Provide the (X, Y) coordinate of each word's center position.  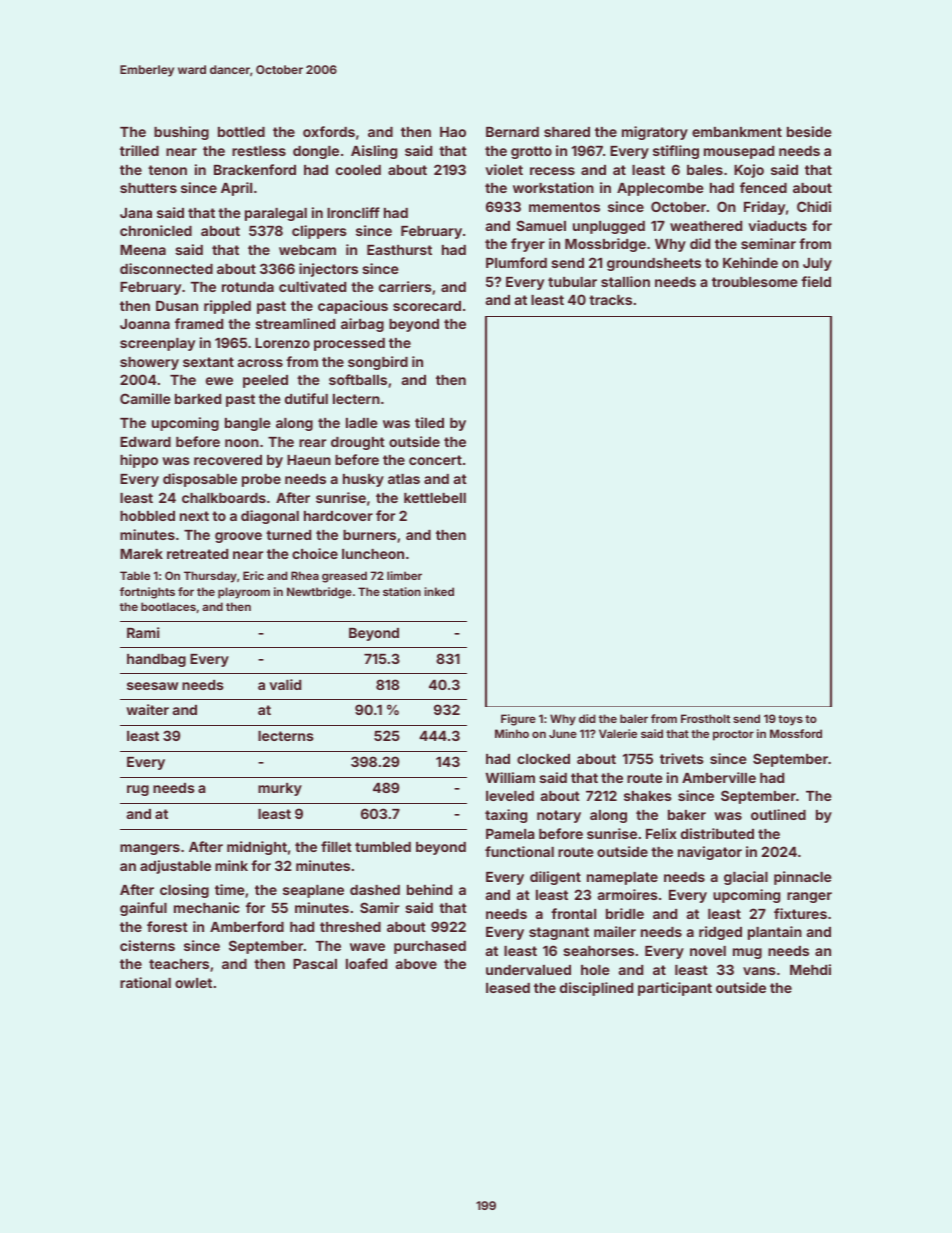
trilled (139, 150)
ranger (809, 897)
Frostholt (705, 718)
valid (285, 684)
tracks (610, 300)
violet (504, 169)
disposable (200, 480)
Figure (518, 720)
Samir (379, 907)
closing (184, 891)
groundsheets (654, 264)
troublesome (755, 282)
